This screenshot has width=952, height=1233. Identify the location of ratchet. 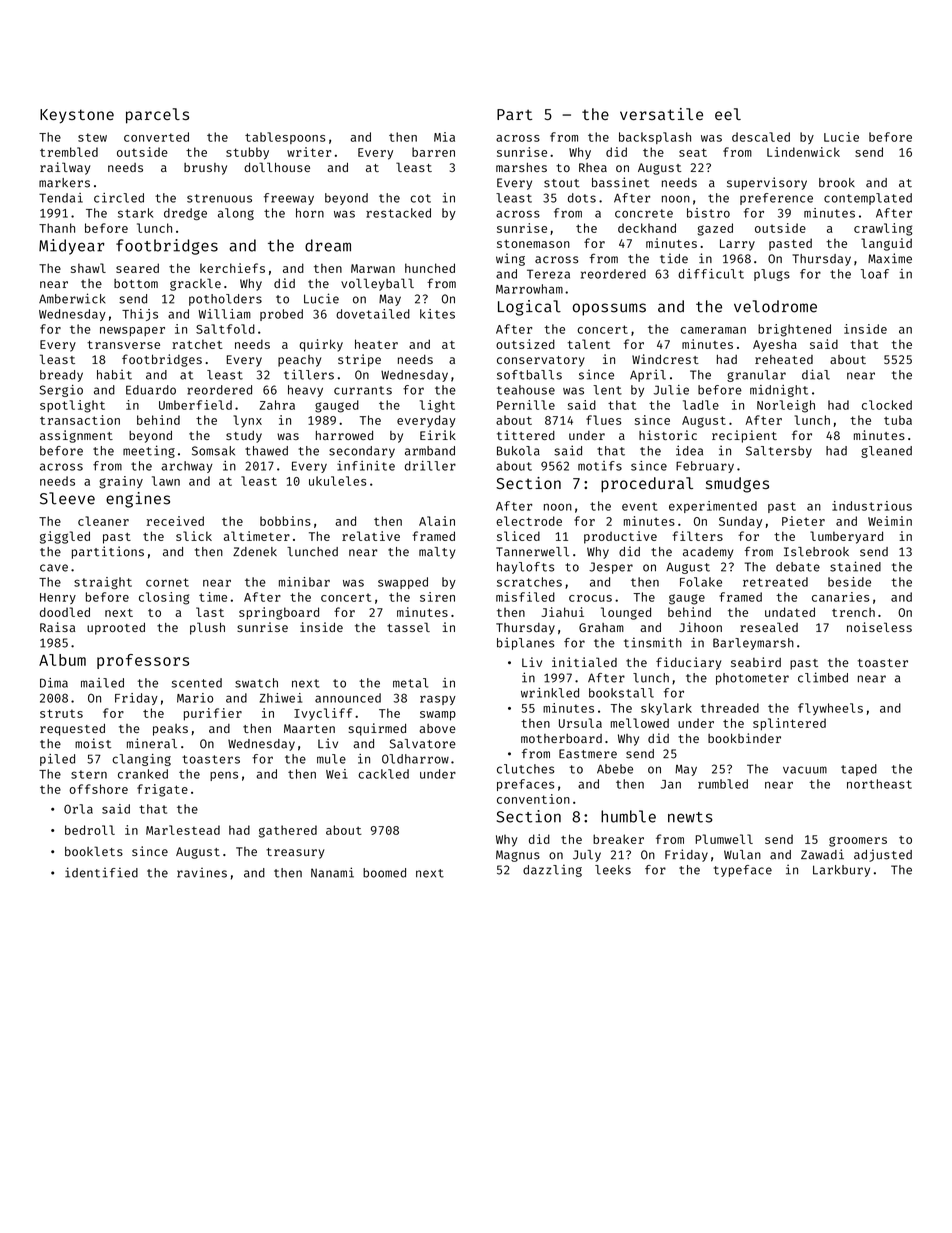
(197, 344).
